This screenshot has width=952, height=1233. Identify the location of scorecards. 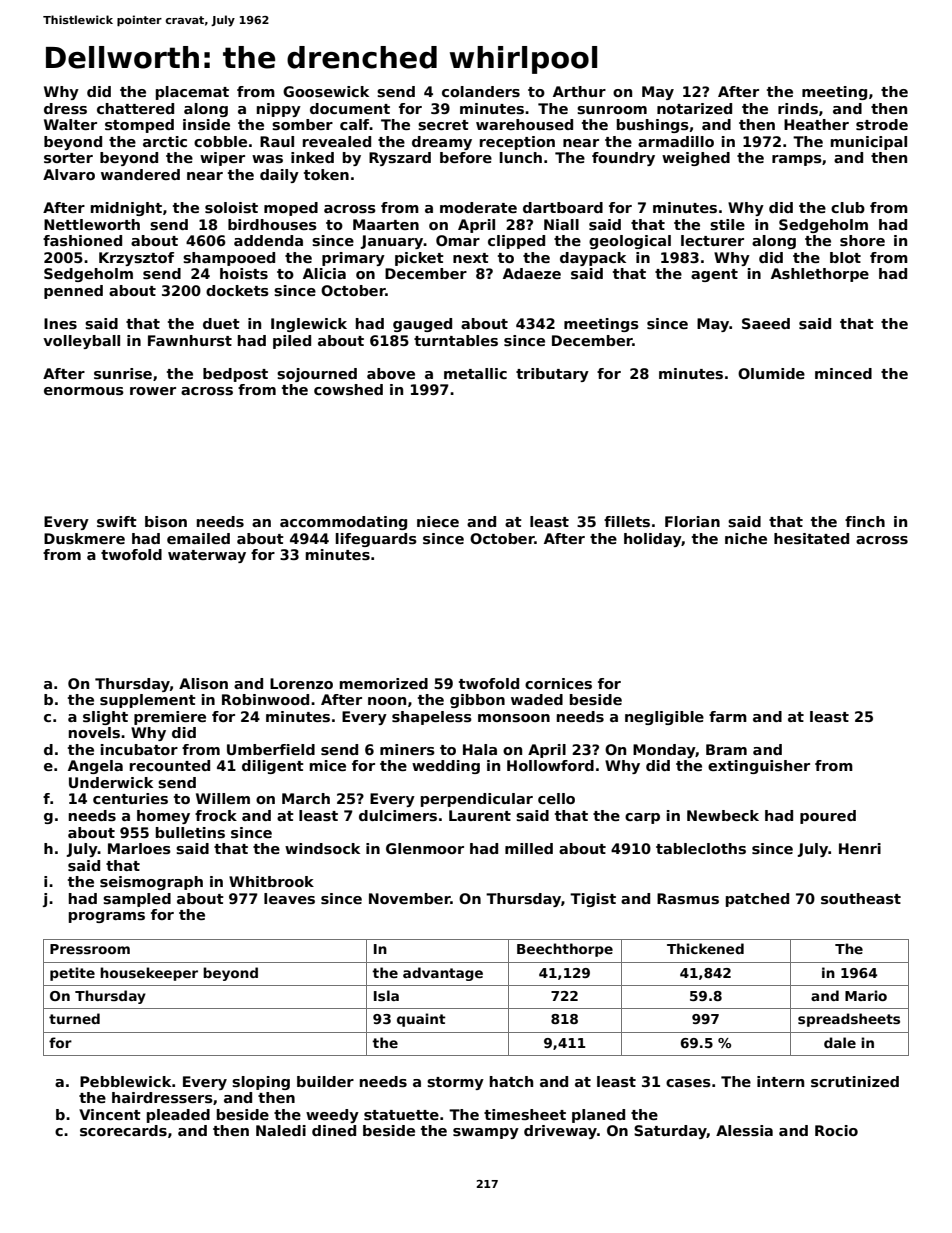
(123, 1130).
